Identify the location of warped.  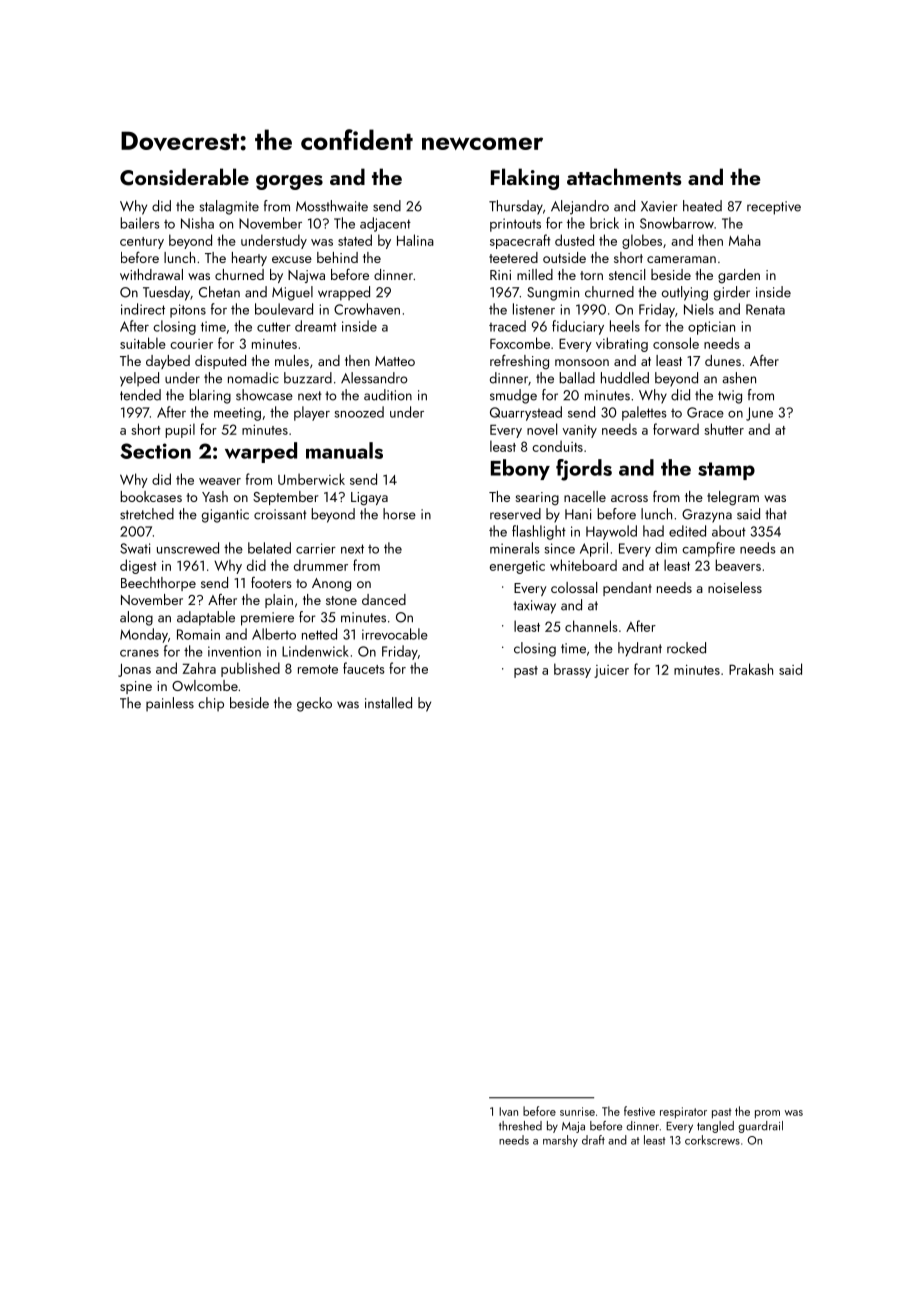
(261, 452).
